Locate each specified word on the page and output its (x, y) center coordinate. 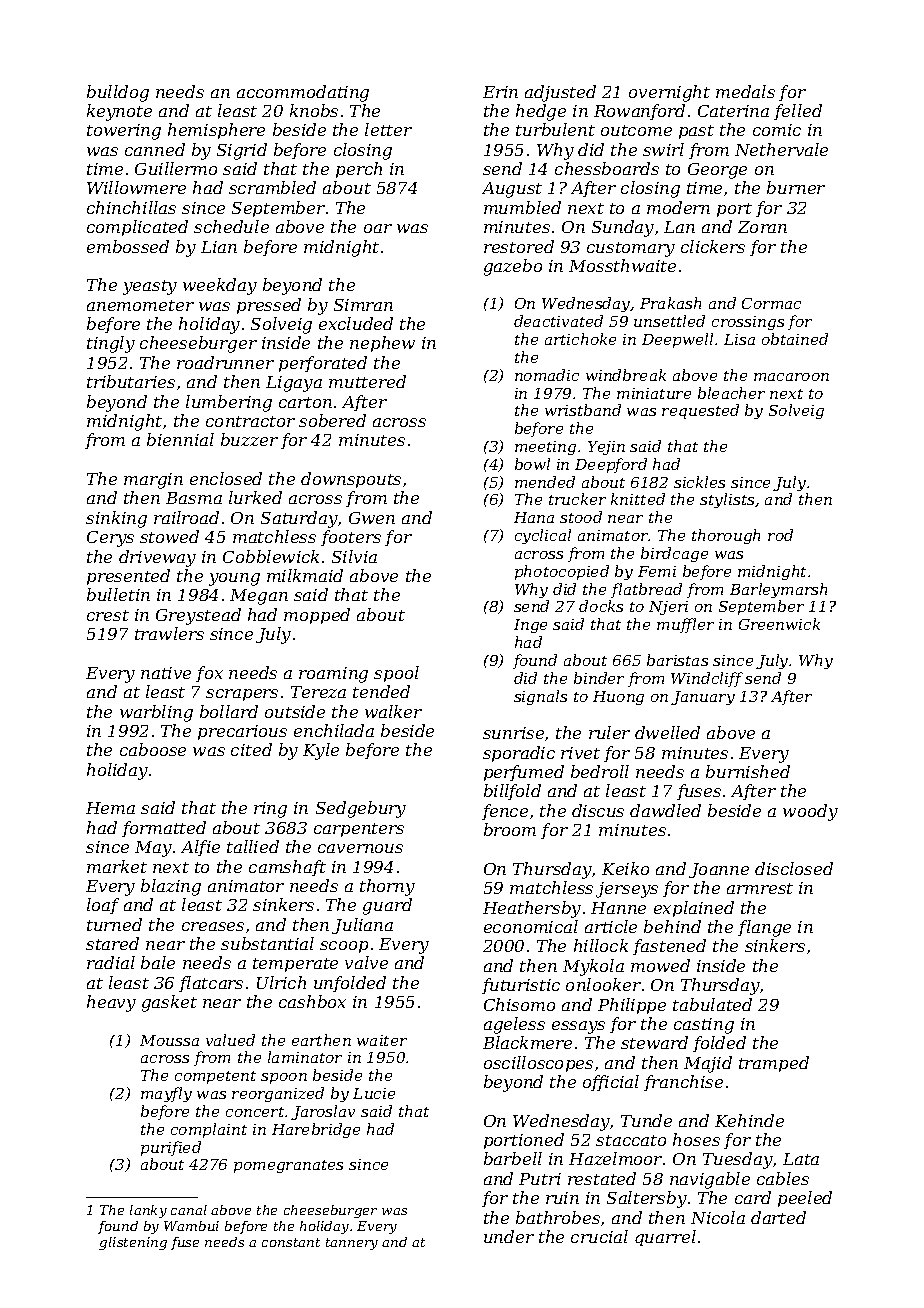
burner (796, 187)
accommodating (303, 93)
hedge (541, 112)
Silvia (354, 556)
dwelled (667, 732)
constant (291, 1242)
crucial (599, 1236)
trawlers (169, 633)
